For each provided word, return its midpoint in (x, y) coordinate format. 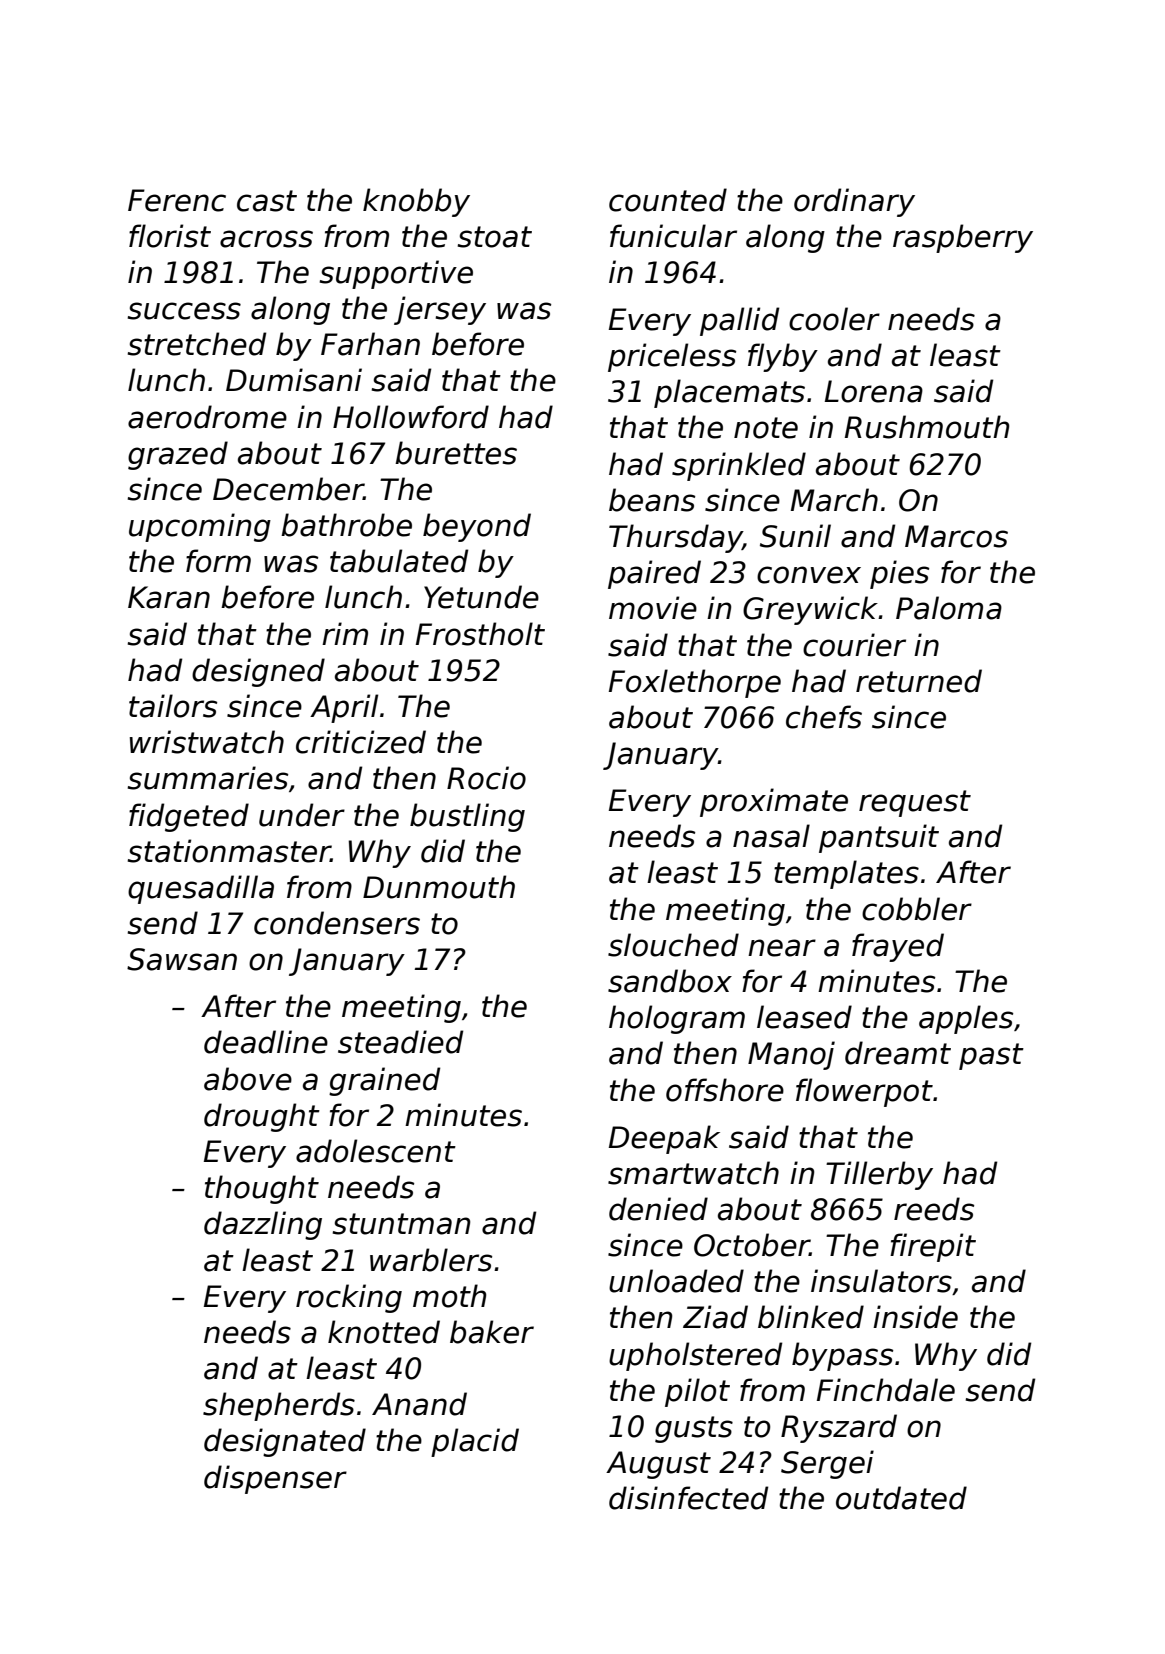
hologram (677, 1019)
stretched (197, 344)
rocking (349, 1298)
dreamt (898, 1053)
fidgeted (189, 817)
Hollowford (411, 417)
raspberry (963, 238)
